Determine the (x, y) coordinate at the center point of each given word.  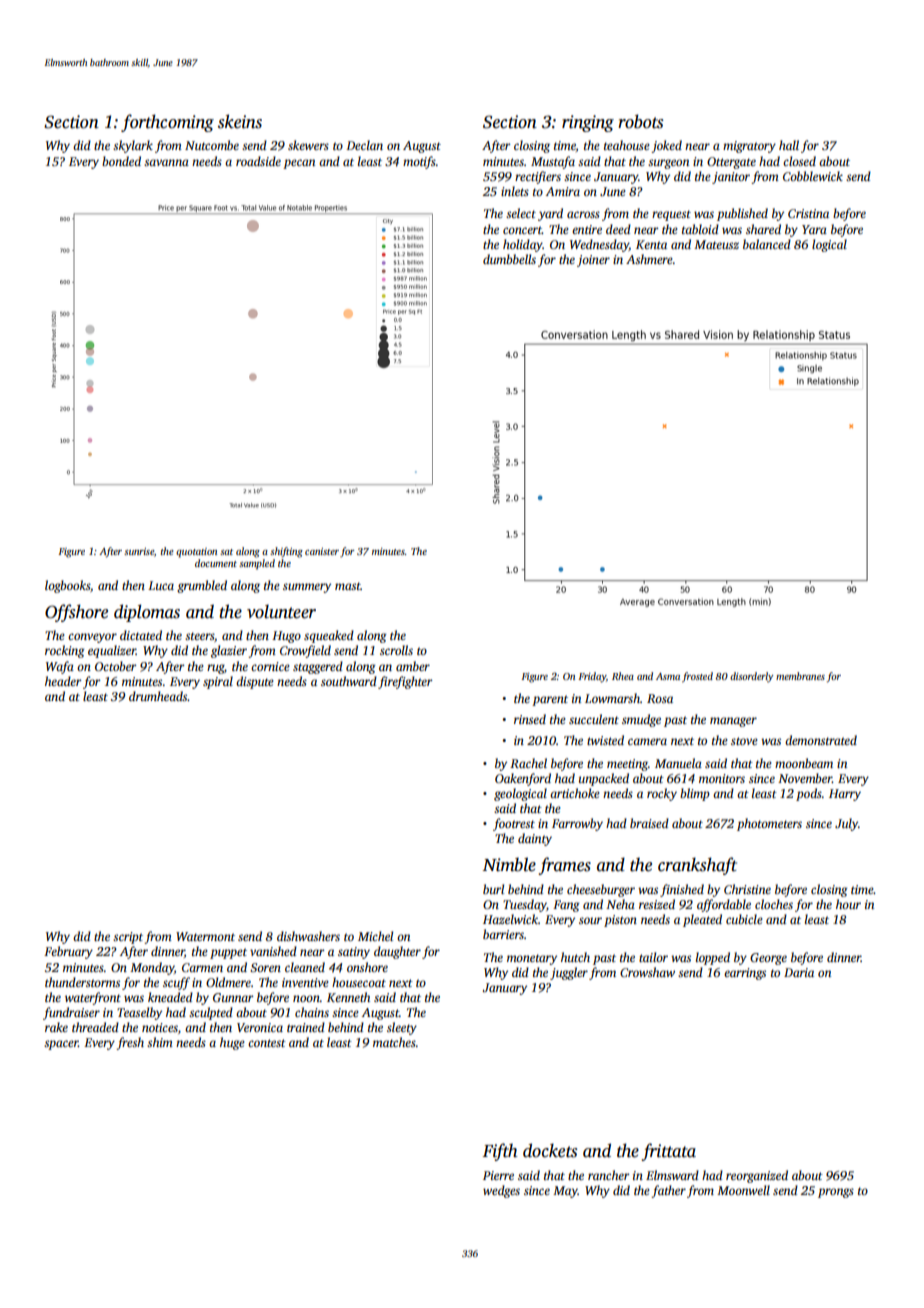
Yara (814, 229)
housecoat (359, 982)
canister (322, 551)
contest (267, 1043)
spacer (61, 1045)
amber (413, 666)
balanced (767, 244)
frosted (697, 677)
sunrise (139, 551)
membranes (800, 676)
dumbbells (509, 259)
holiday (523, 245)
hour (848, 904)
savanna (166, 162)
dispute (255, 682)
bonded (121, 161)
